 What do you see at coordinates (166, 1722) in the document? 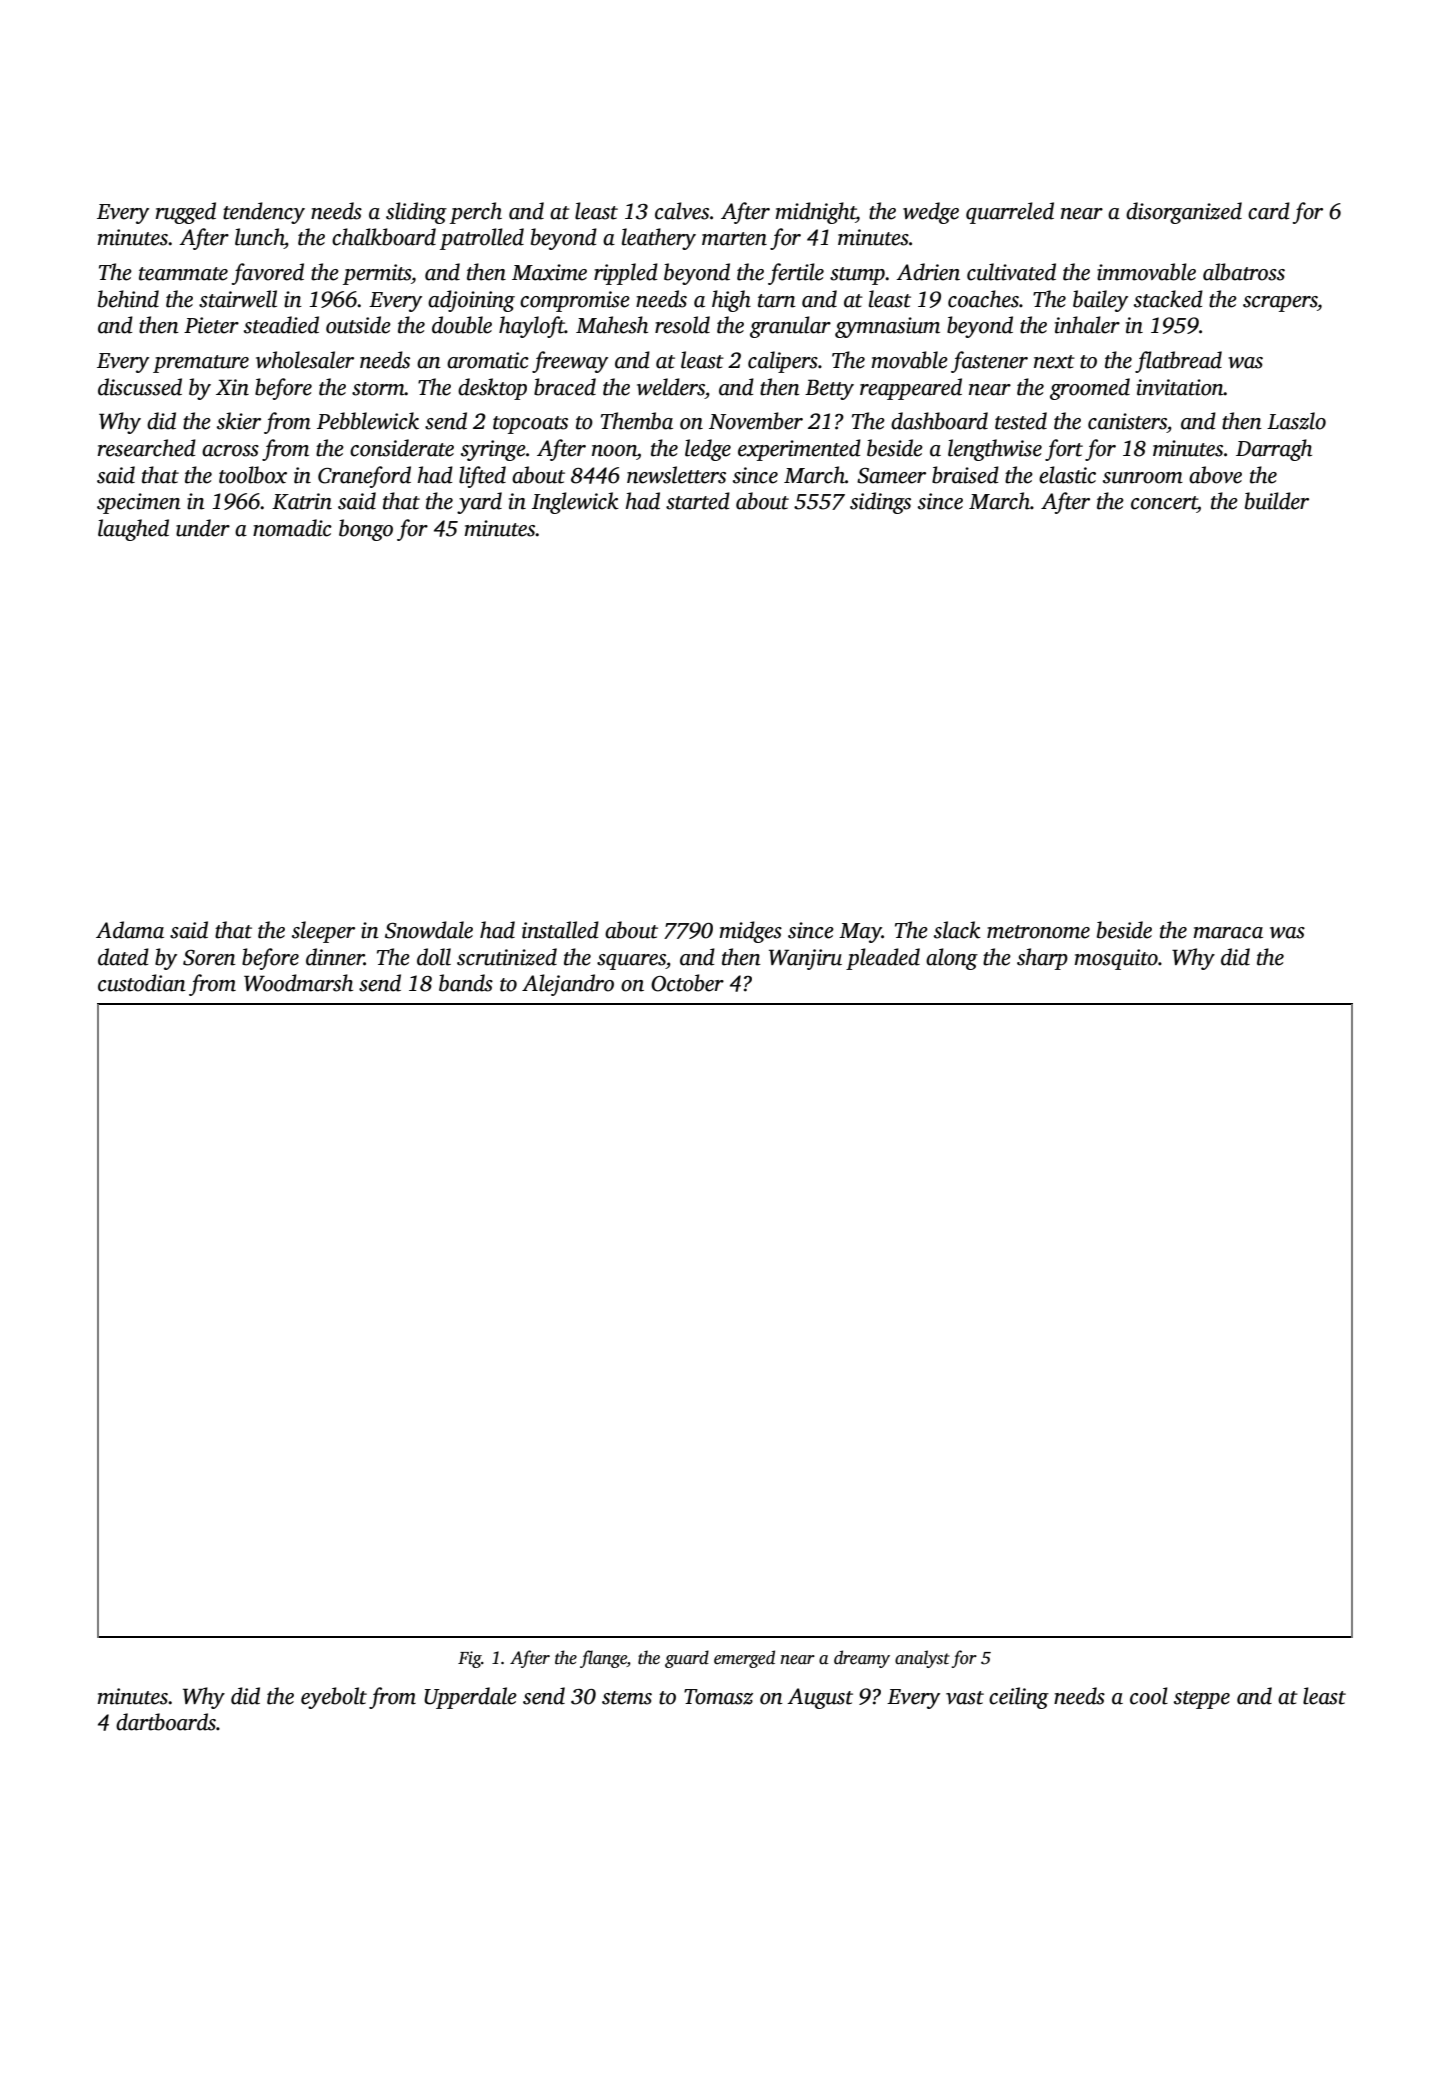
I see `dartboards` at bounding box center [166, 1722].
